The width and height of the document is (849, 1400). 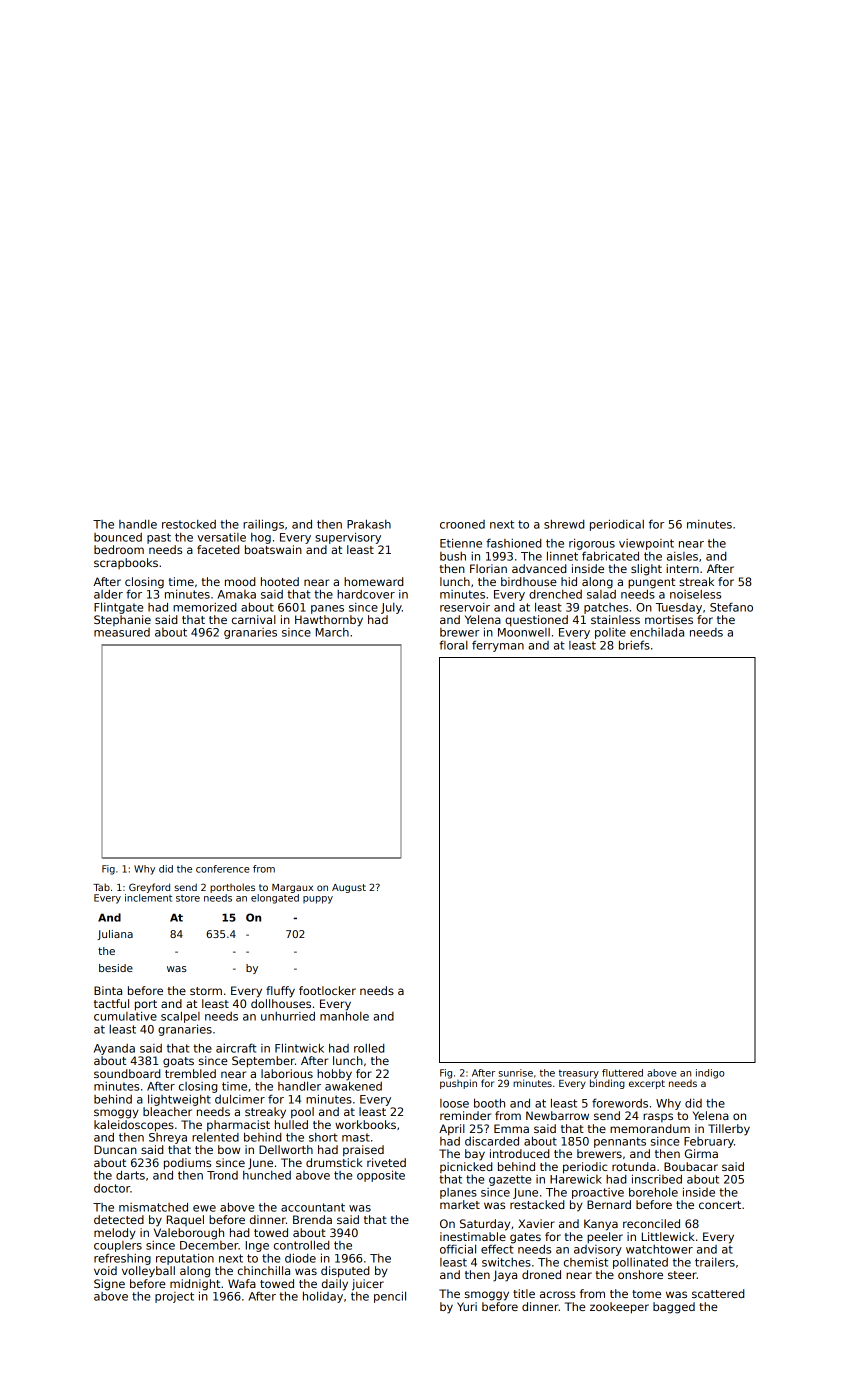 What do you see at coordinates (101, 887) in the document?
I see `Tab` at bounding box center [101, 887].
